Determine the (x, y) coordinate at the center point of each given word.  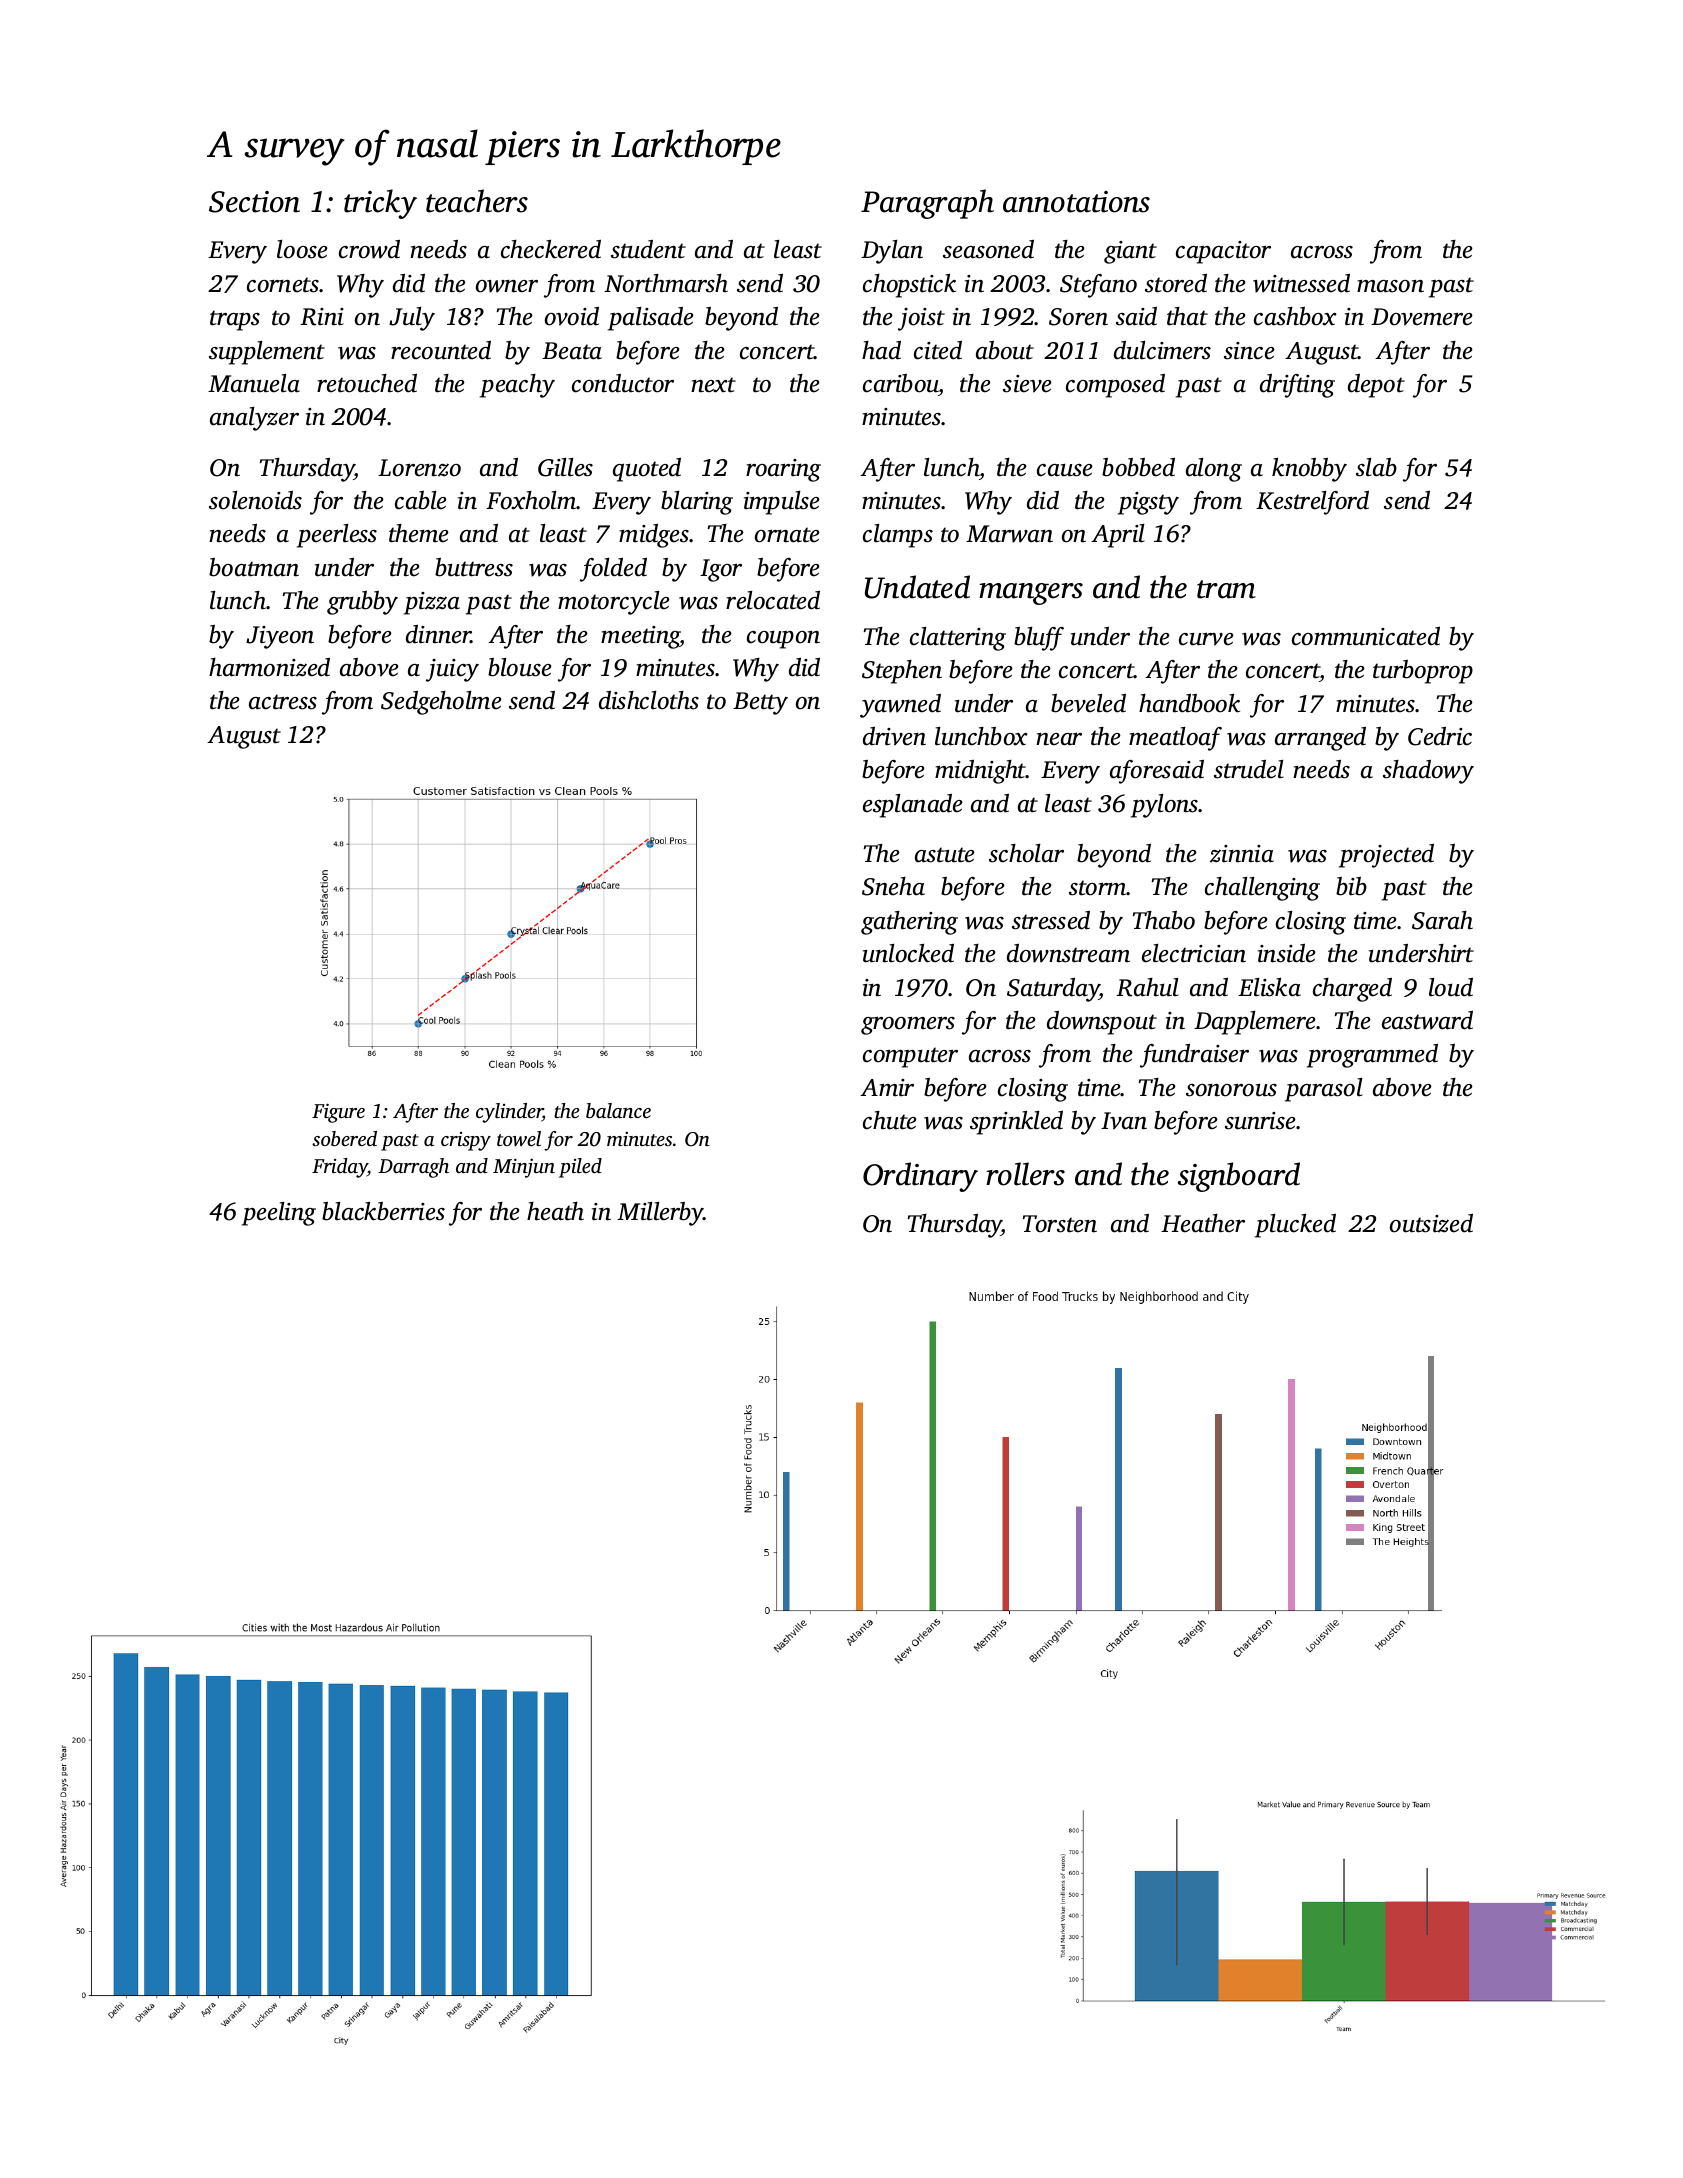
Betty (760, 703)
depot (1376, 386)
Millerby (660, 1214)
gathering (909, 923)
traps (235, 320)
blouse (520, 667)
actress (283, 702)
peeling (279, 1214)
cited (938, 350)
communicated (1366, 636)
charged (1352, 990)
